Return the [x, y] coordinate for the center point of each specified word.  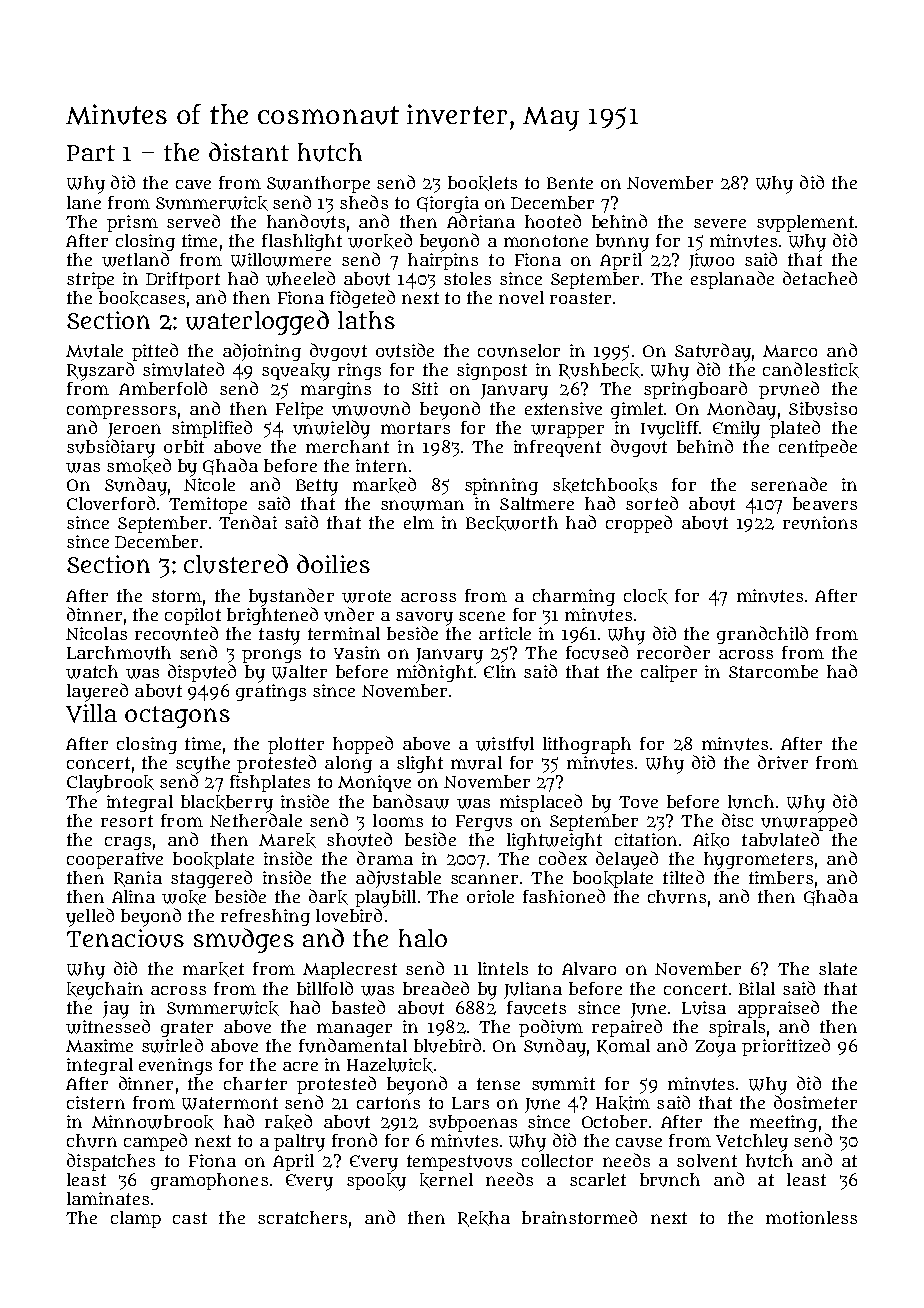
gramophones [209, 1181]
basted [358, 1007]
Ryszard [100, 371]
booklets [482, 183]
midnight [435, 673]
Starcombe [773, 671]
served [193, 221]
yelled [90, 917]
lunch [751, 802]
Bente [570, 183]
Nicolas [96, 633]
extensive [563, 408]
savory [424, 619]
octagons [177, 717]
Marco [790, 351]
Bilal [757, 988]
